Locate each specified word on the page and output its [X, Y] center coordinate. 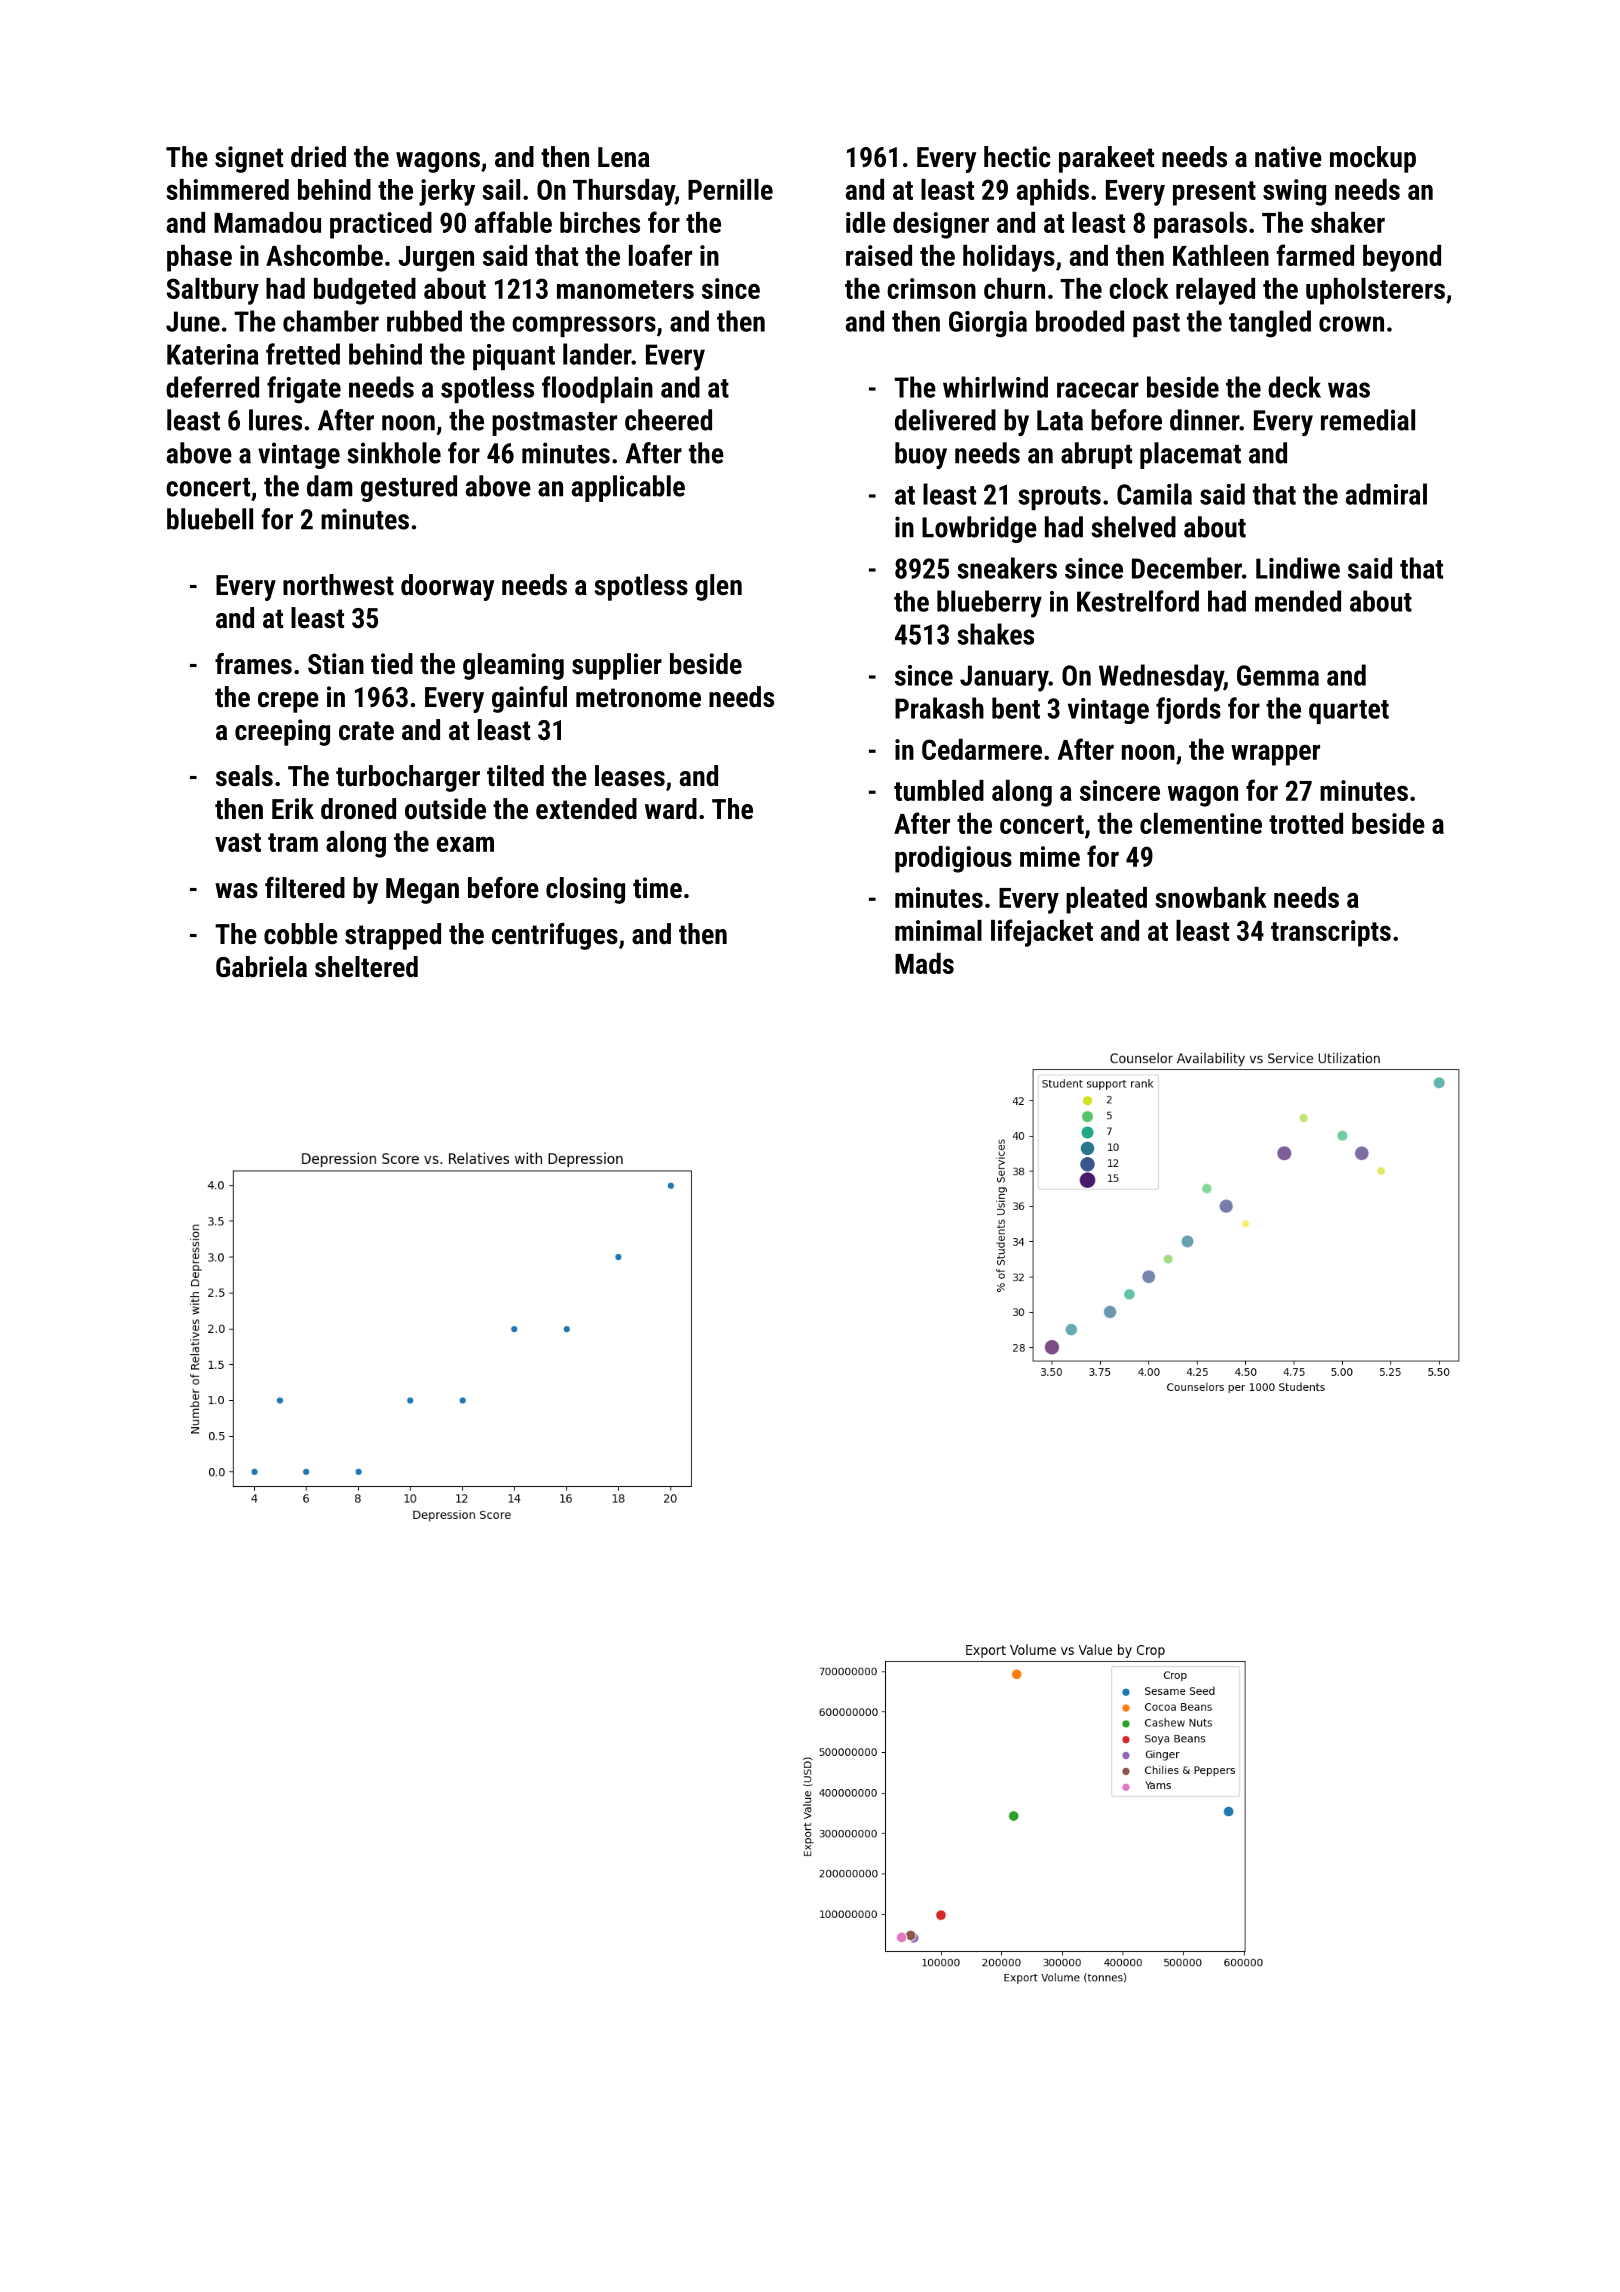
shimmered [227, 189]
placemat [1190, 455]
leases [630, 776]
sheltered [366, 967]
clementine [1201, 823]
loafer [660, 255]
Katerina [213, 354]
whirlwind [995, 387]
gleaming [513, 666]
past [1156, 325]
